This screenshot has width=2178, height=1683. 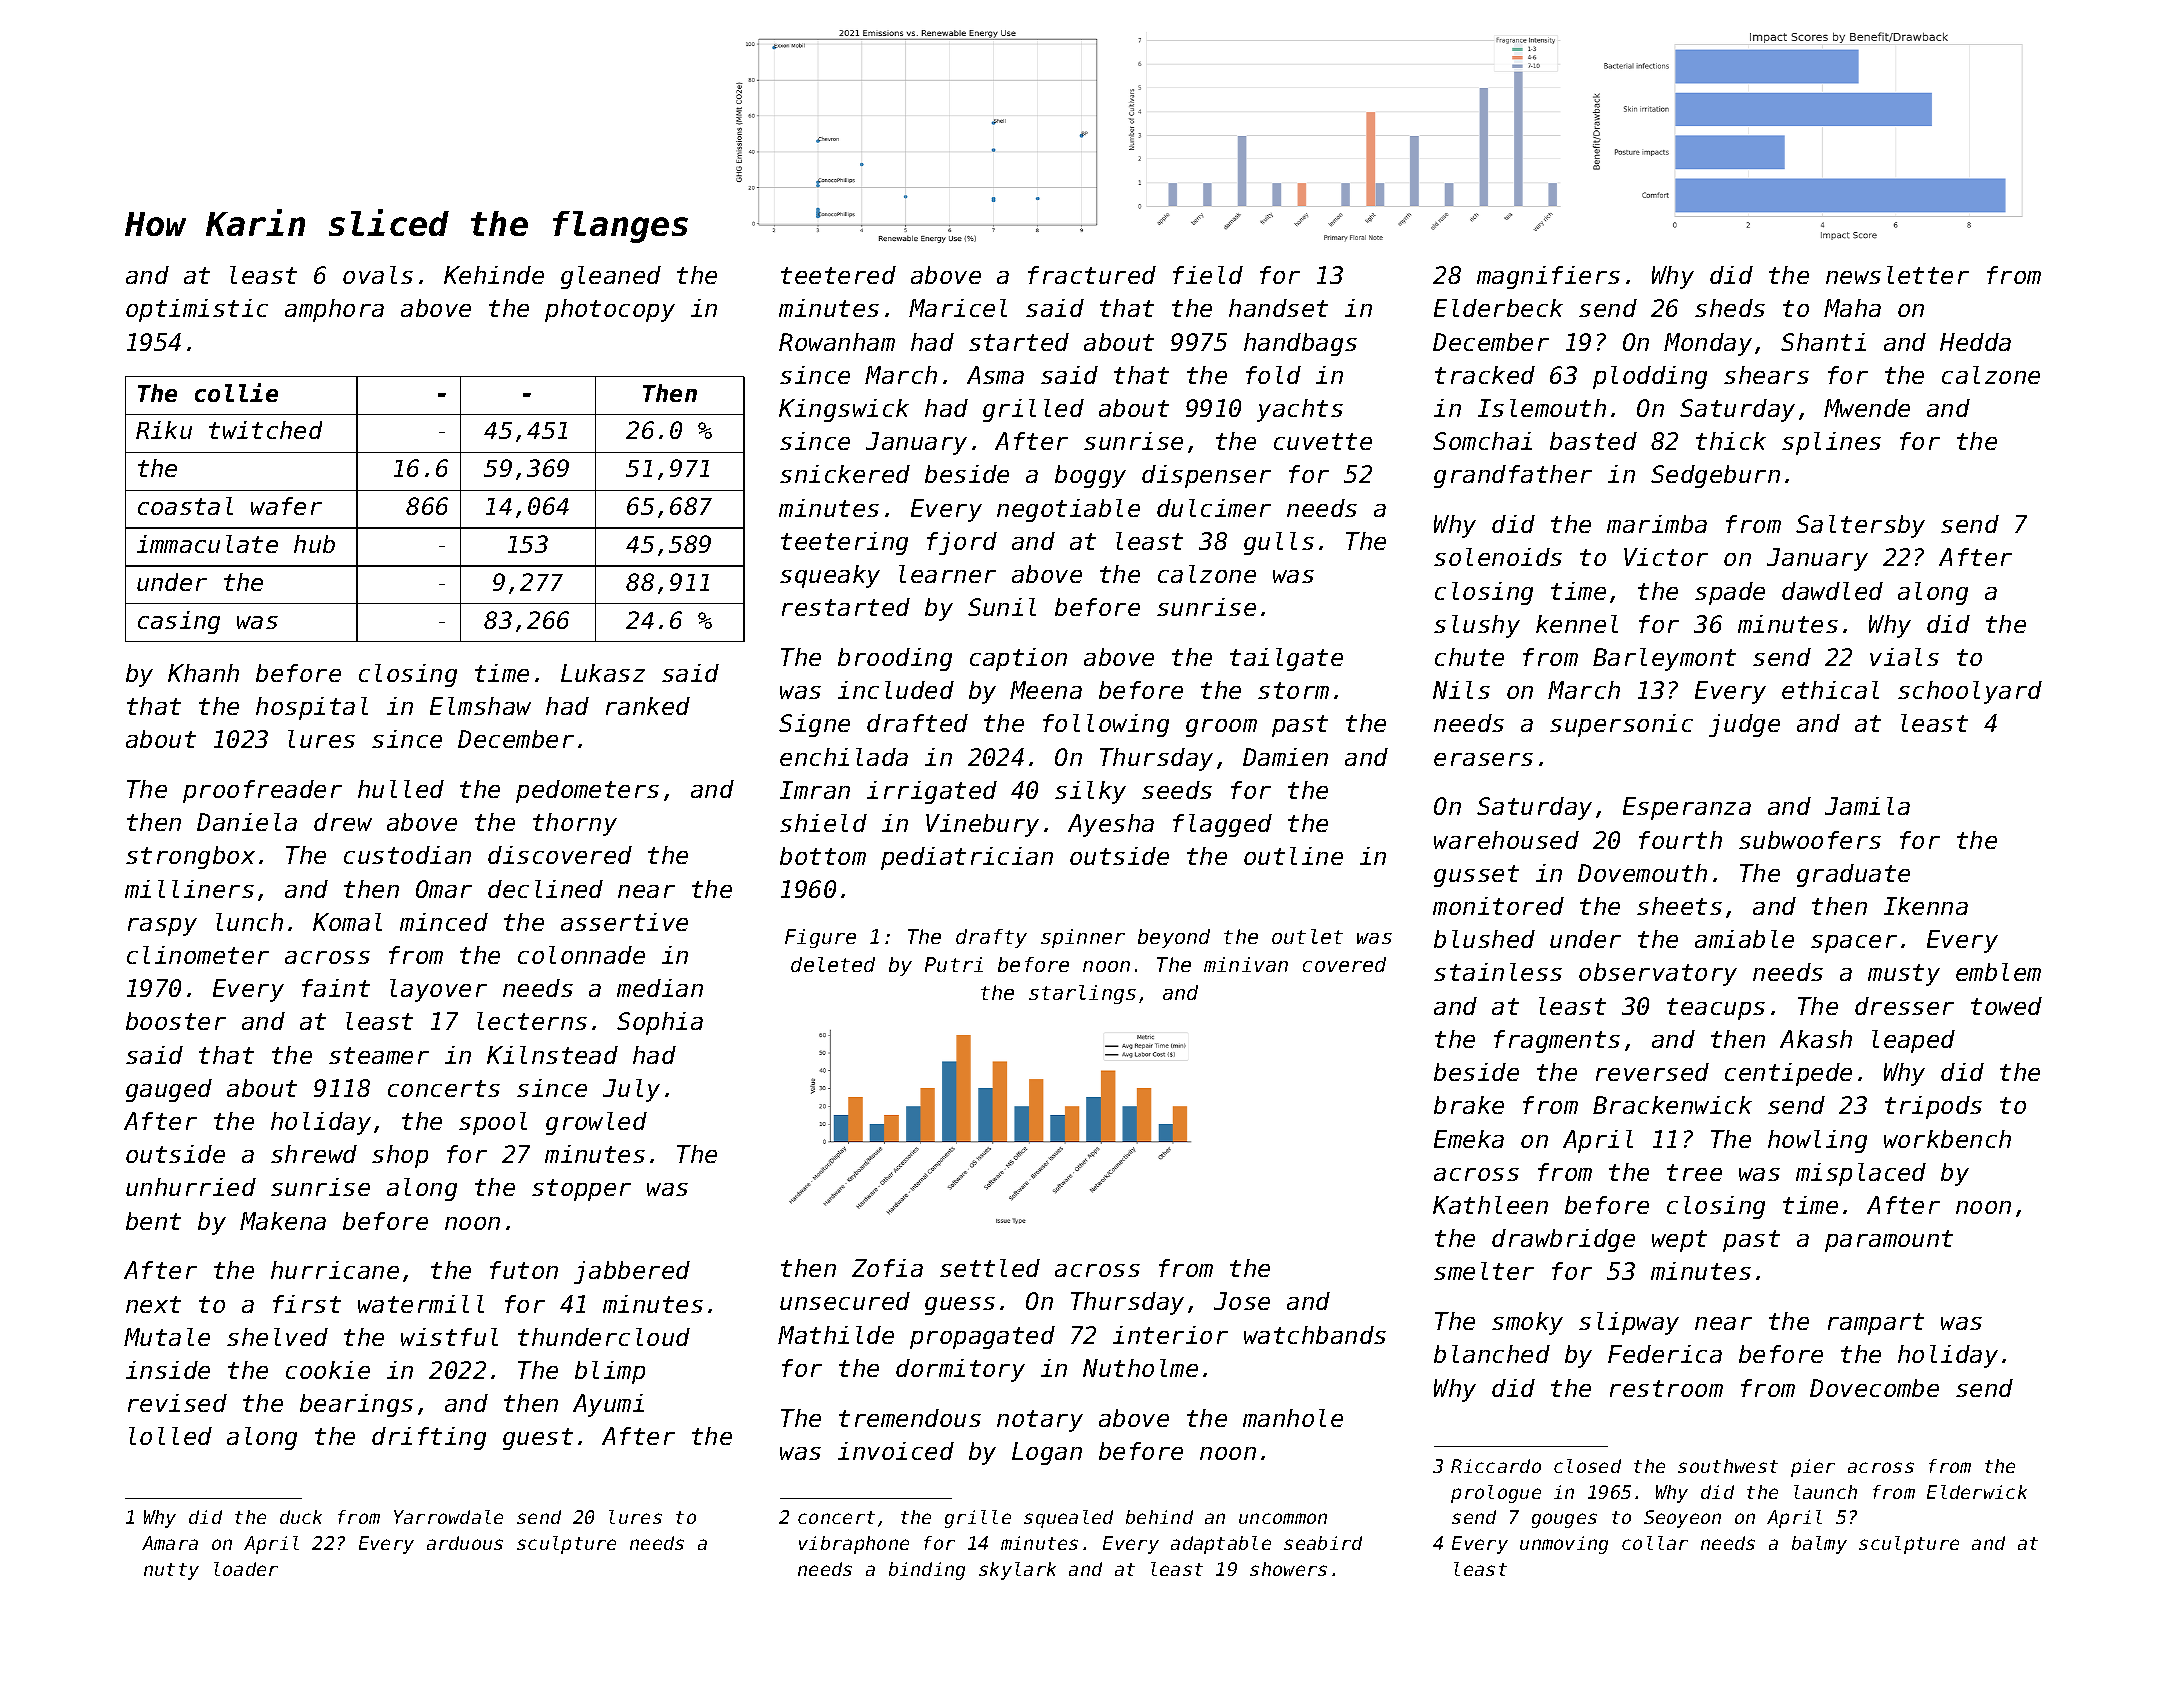 I want to click on interior, so click(x=1170, y=1335).
